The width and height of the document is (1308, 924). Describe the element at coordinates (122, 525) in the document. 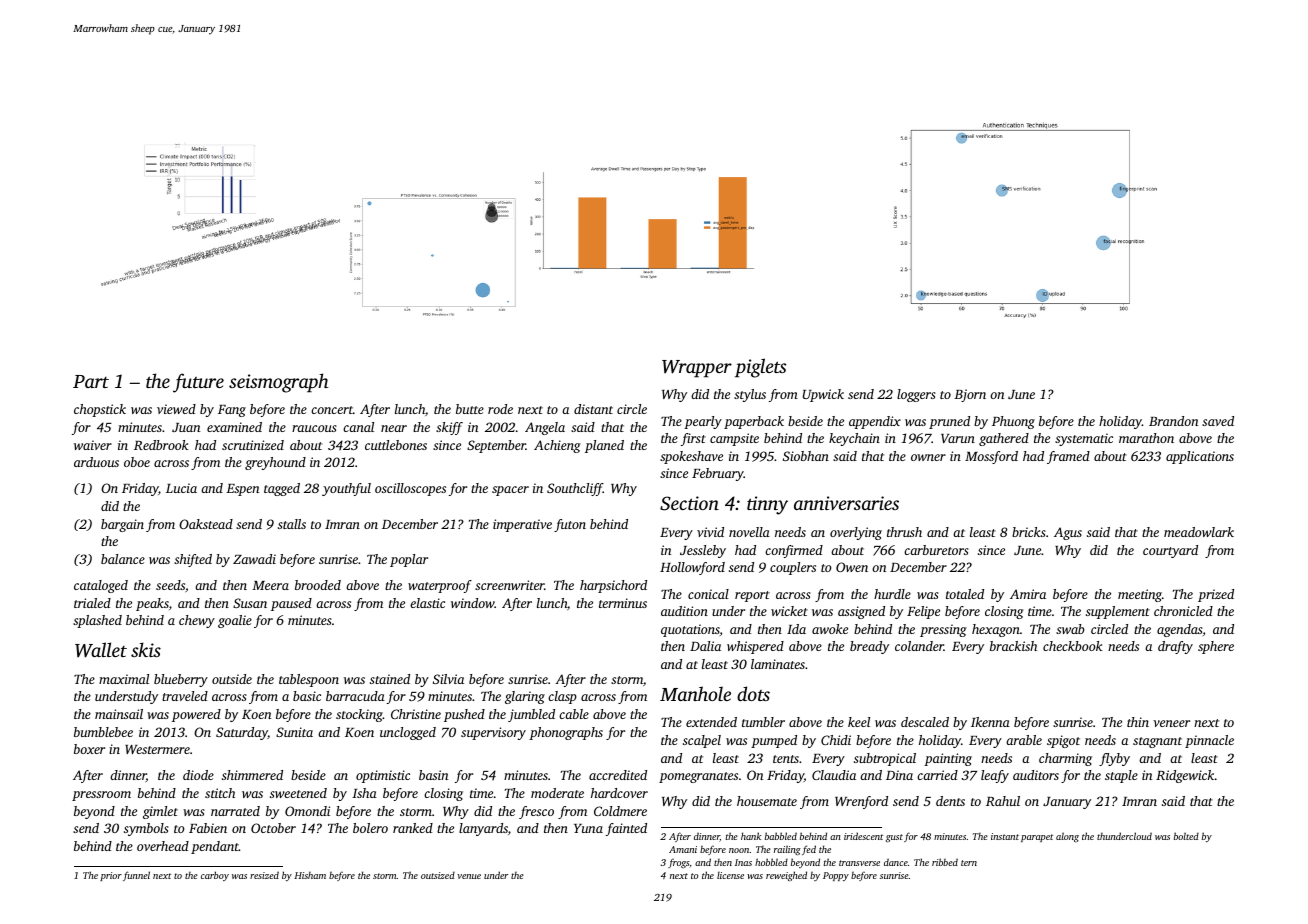

I see `bargain` at that location.
